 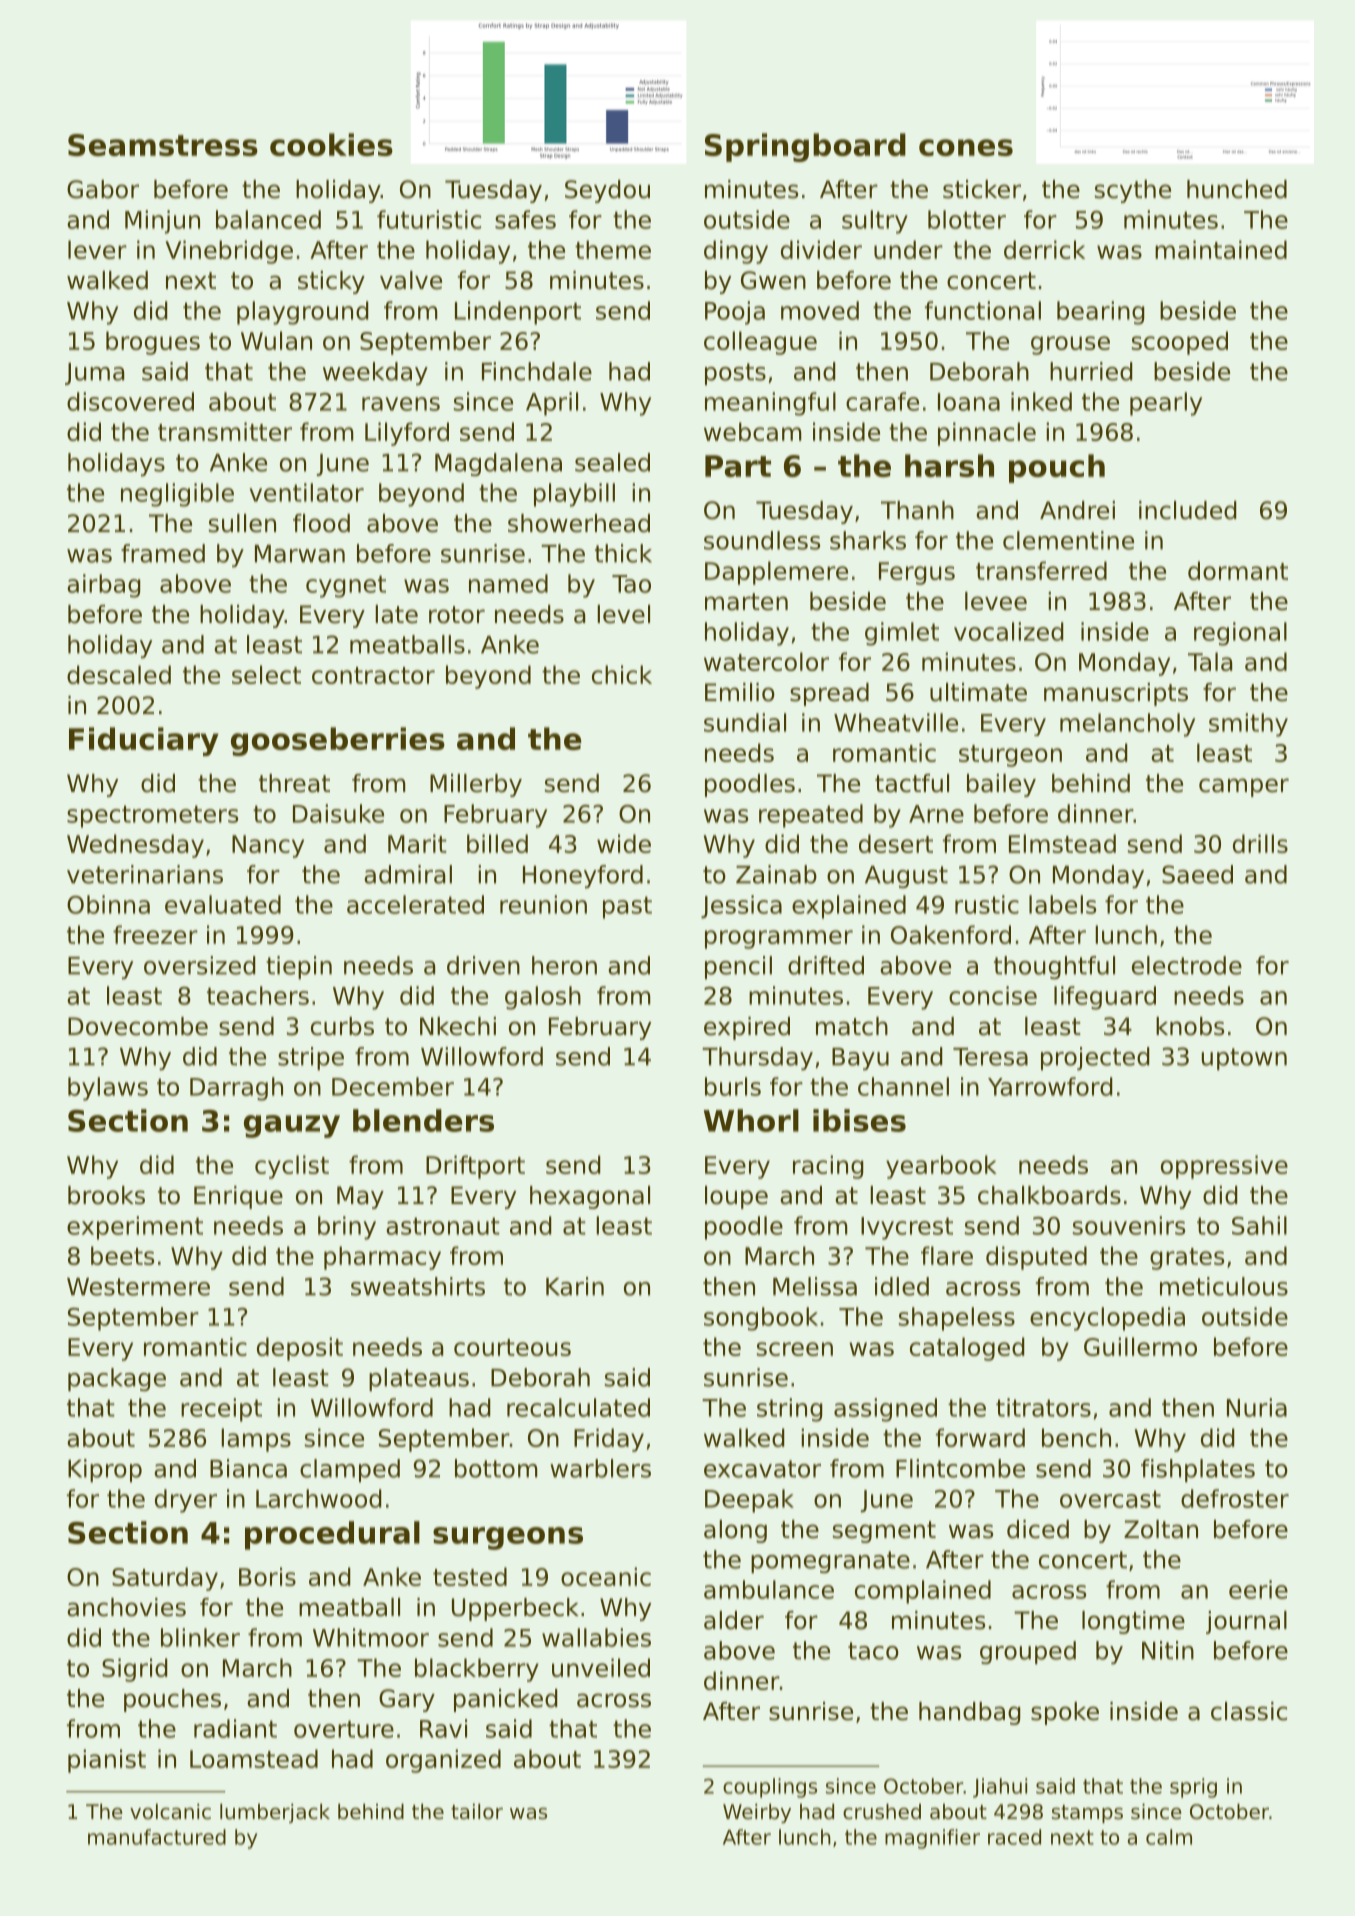 I want to click on uptown, so click(x=1244, y=1059).
